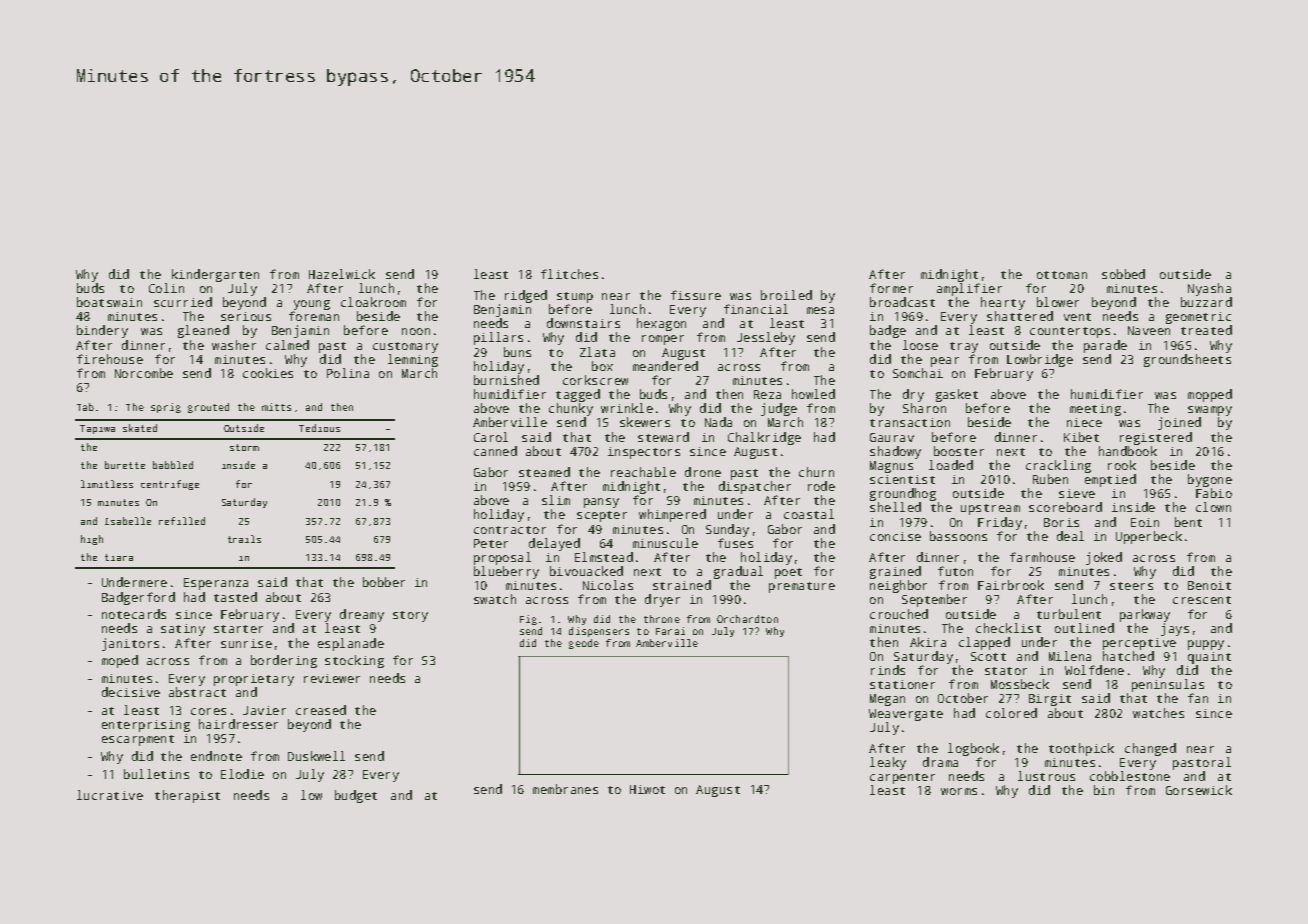  Describe the element at coordinates (110, 795) in the page. I see `lucrative` at that location.
